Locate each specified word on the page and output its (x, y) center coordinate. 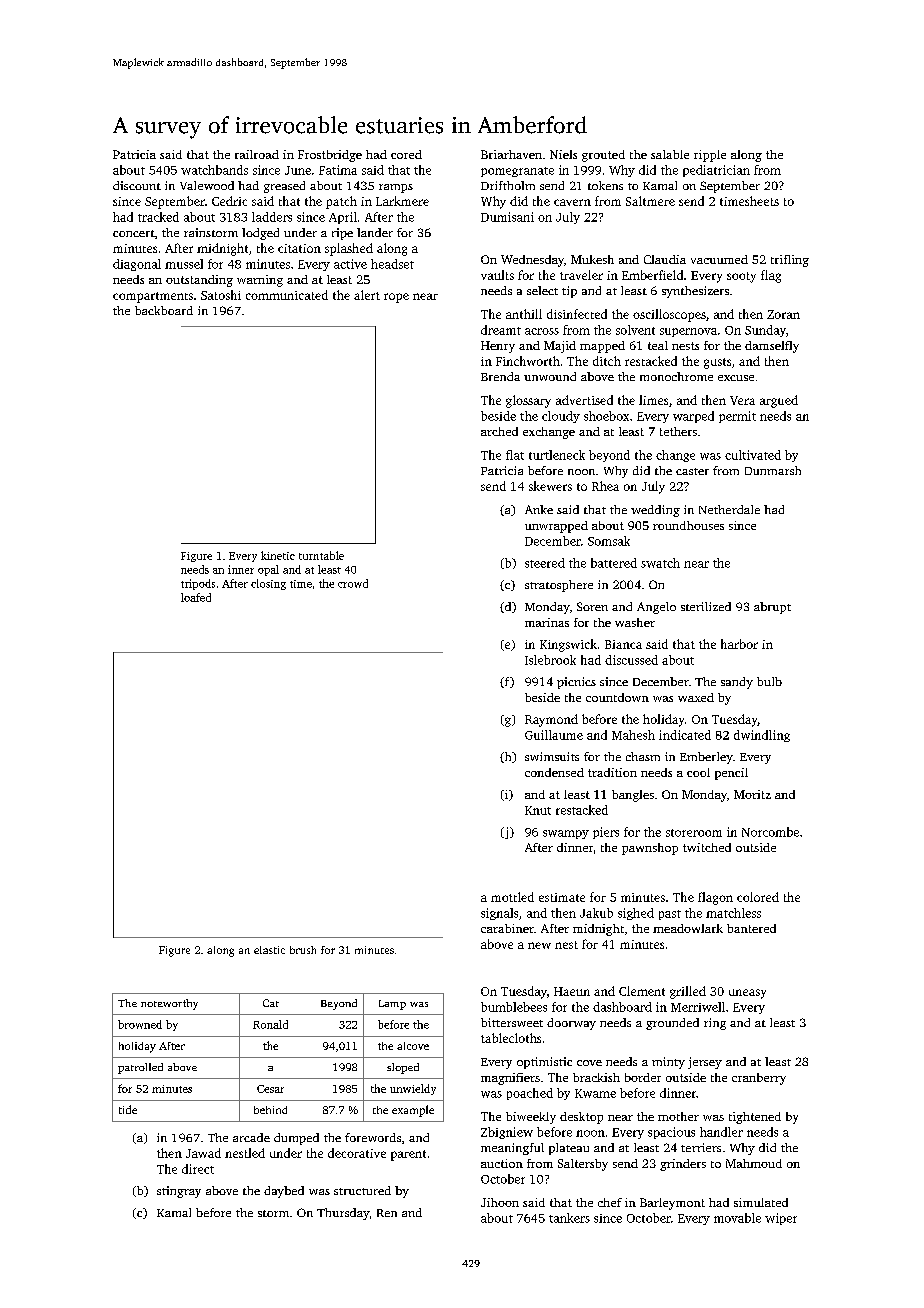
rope (396, 298)
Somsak (609, 541)
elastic (269, 950)
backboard (164, 310)
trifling (790, 261)
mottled (512, 897)
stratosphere (559, 586)
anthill (524, 314)
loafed (196, 597)
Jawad (203, 1153)
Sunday (765, 331)
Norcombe (770, 832)
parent (408, 1155)
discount (137, 185)
